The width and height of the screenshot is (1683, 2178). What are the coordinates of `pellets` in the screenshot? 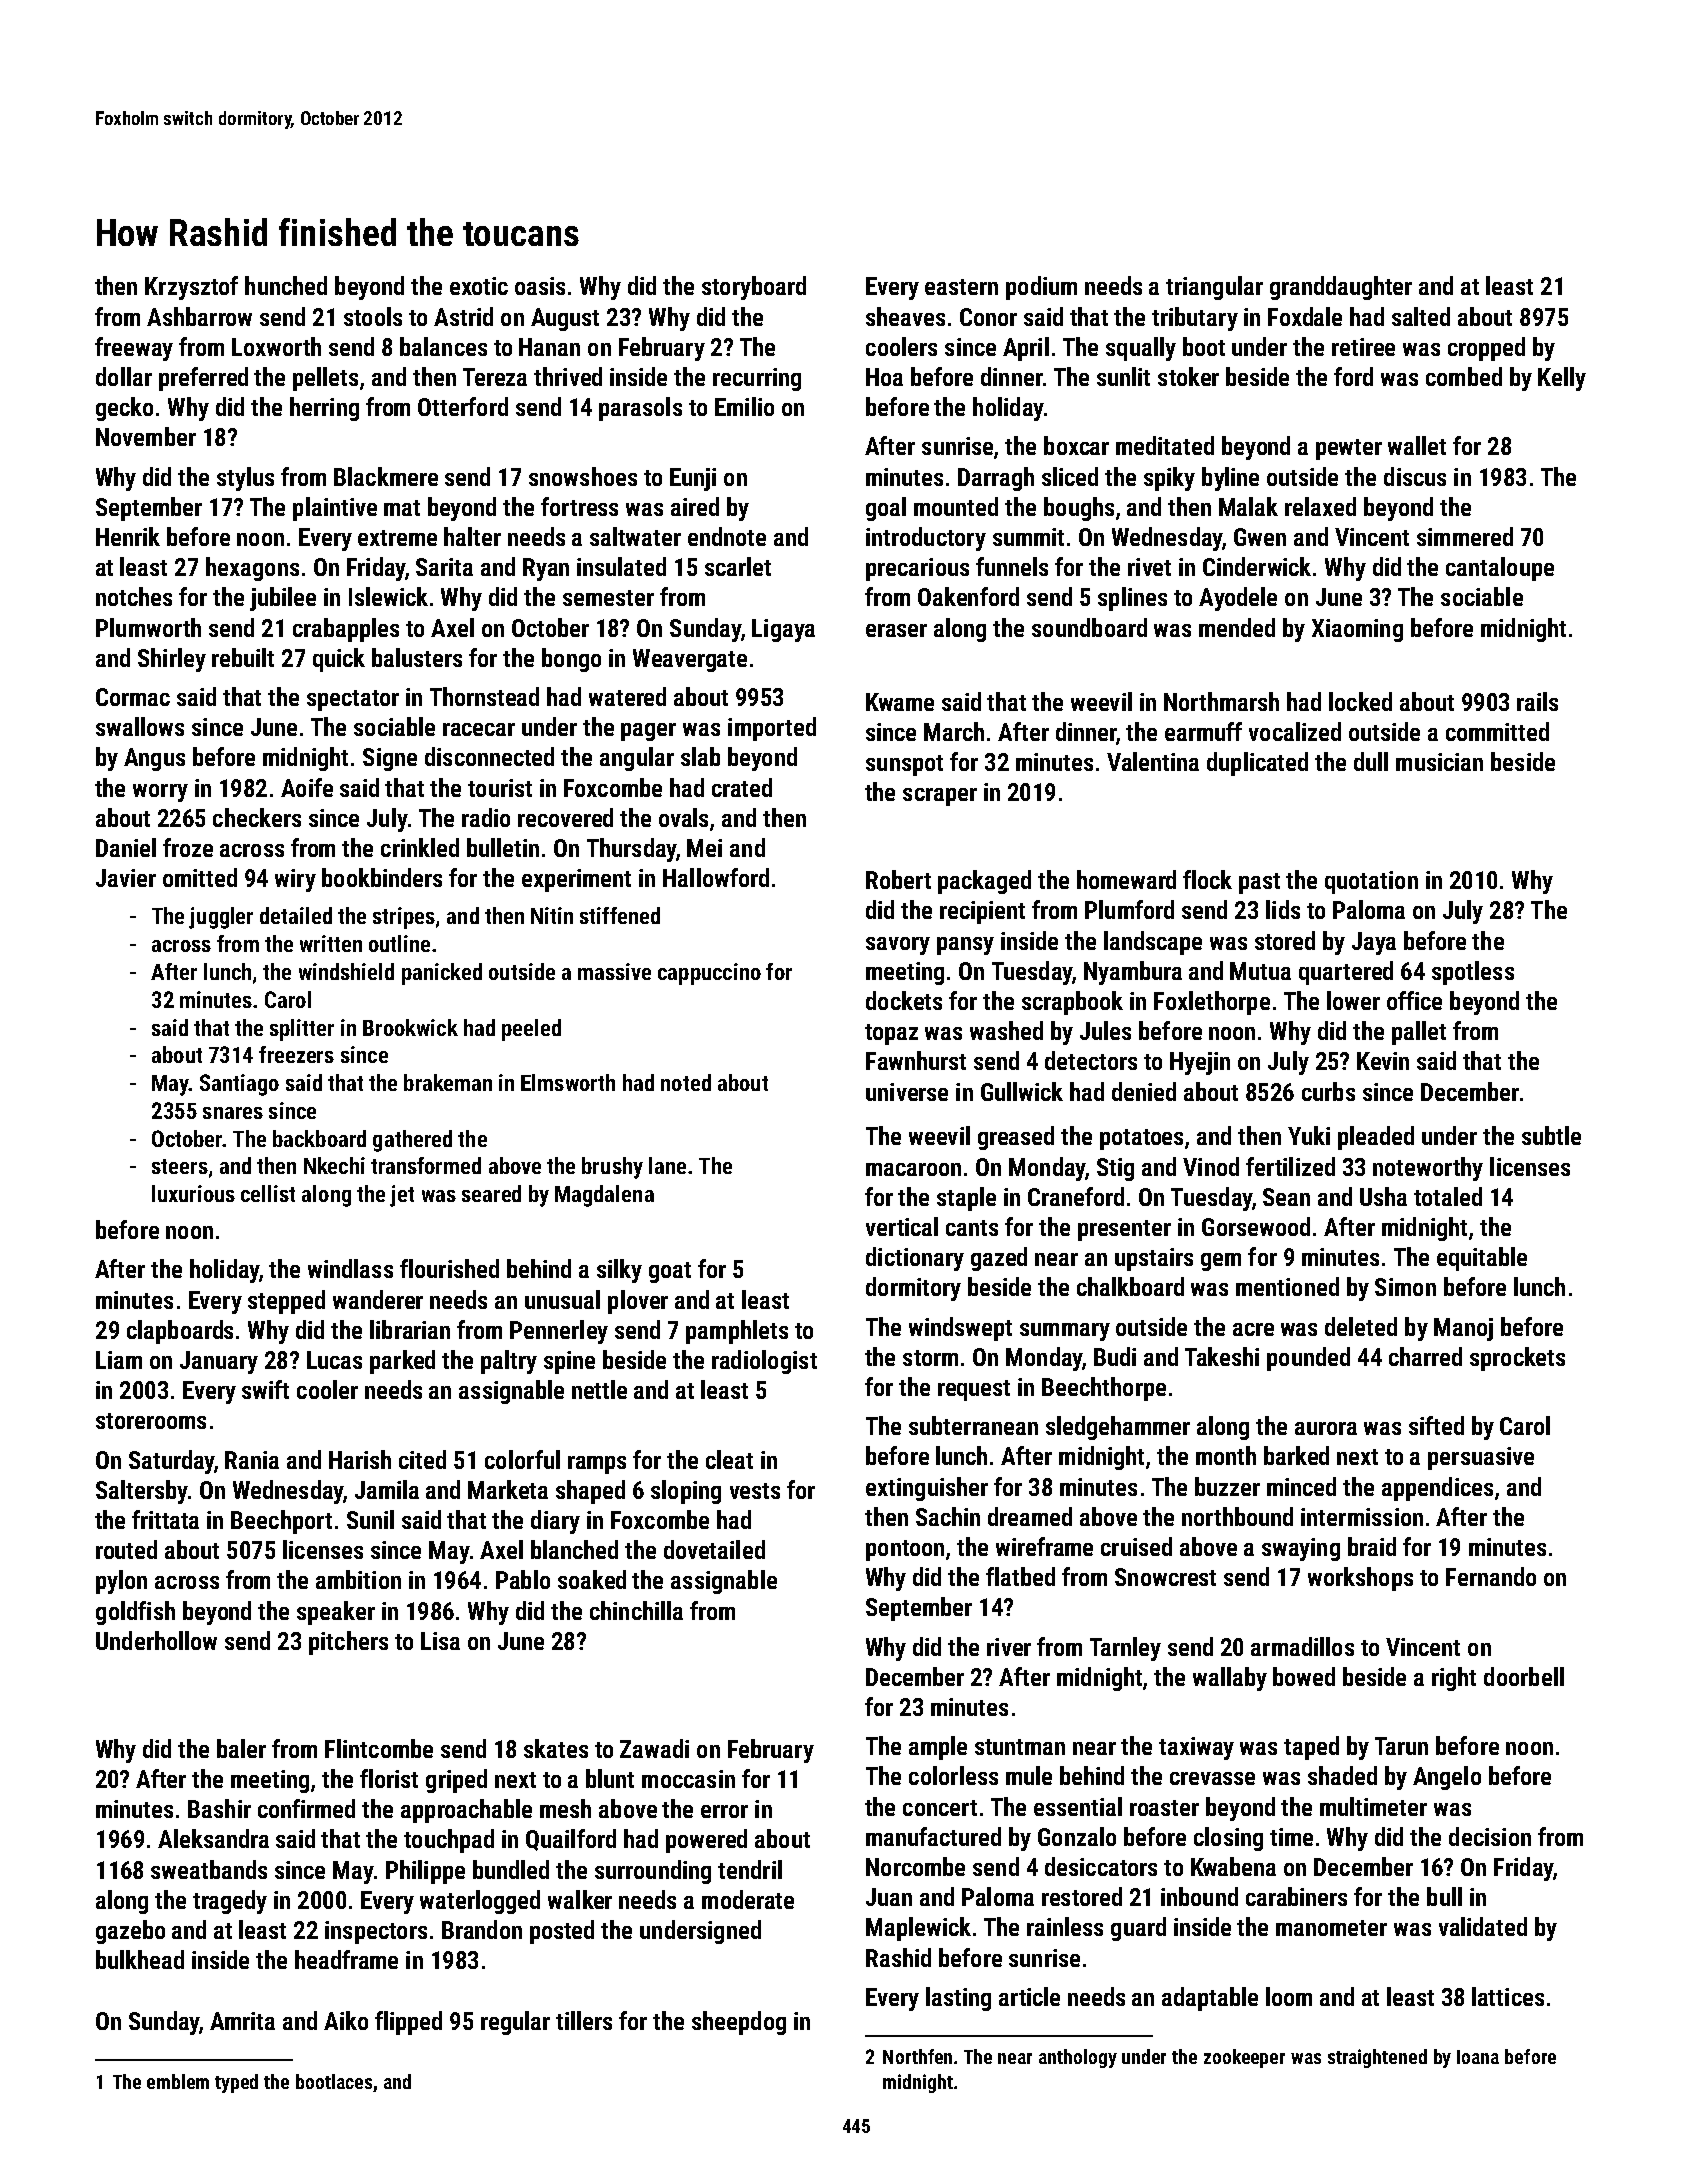 It's located at (325, 379).
